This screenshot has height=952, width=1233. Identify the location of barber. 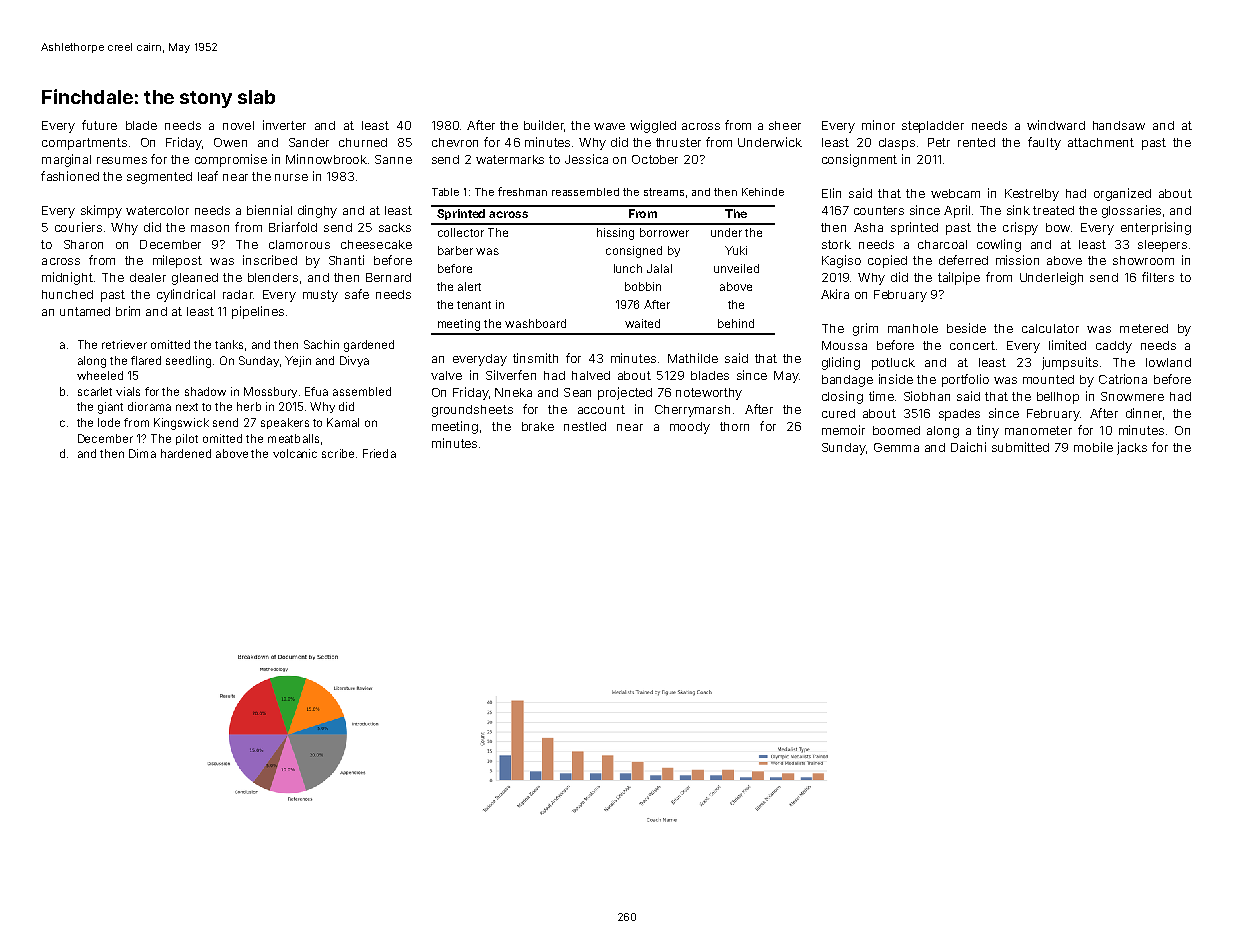
(455, 250).
